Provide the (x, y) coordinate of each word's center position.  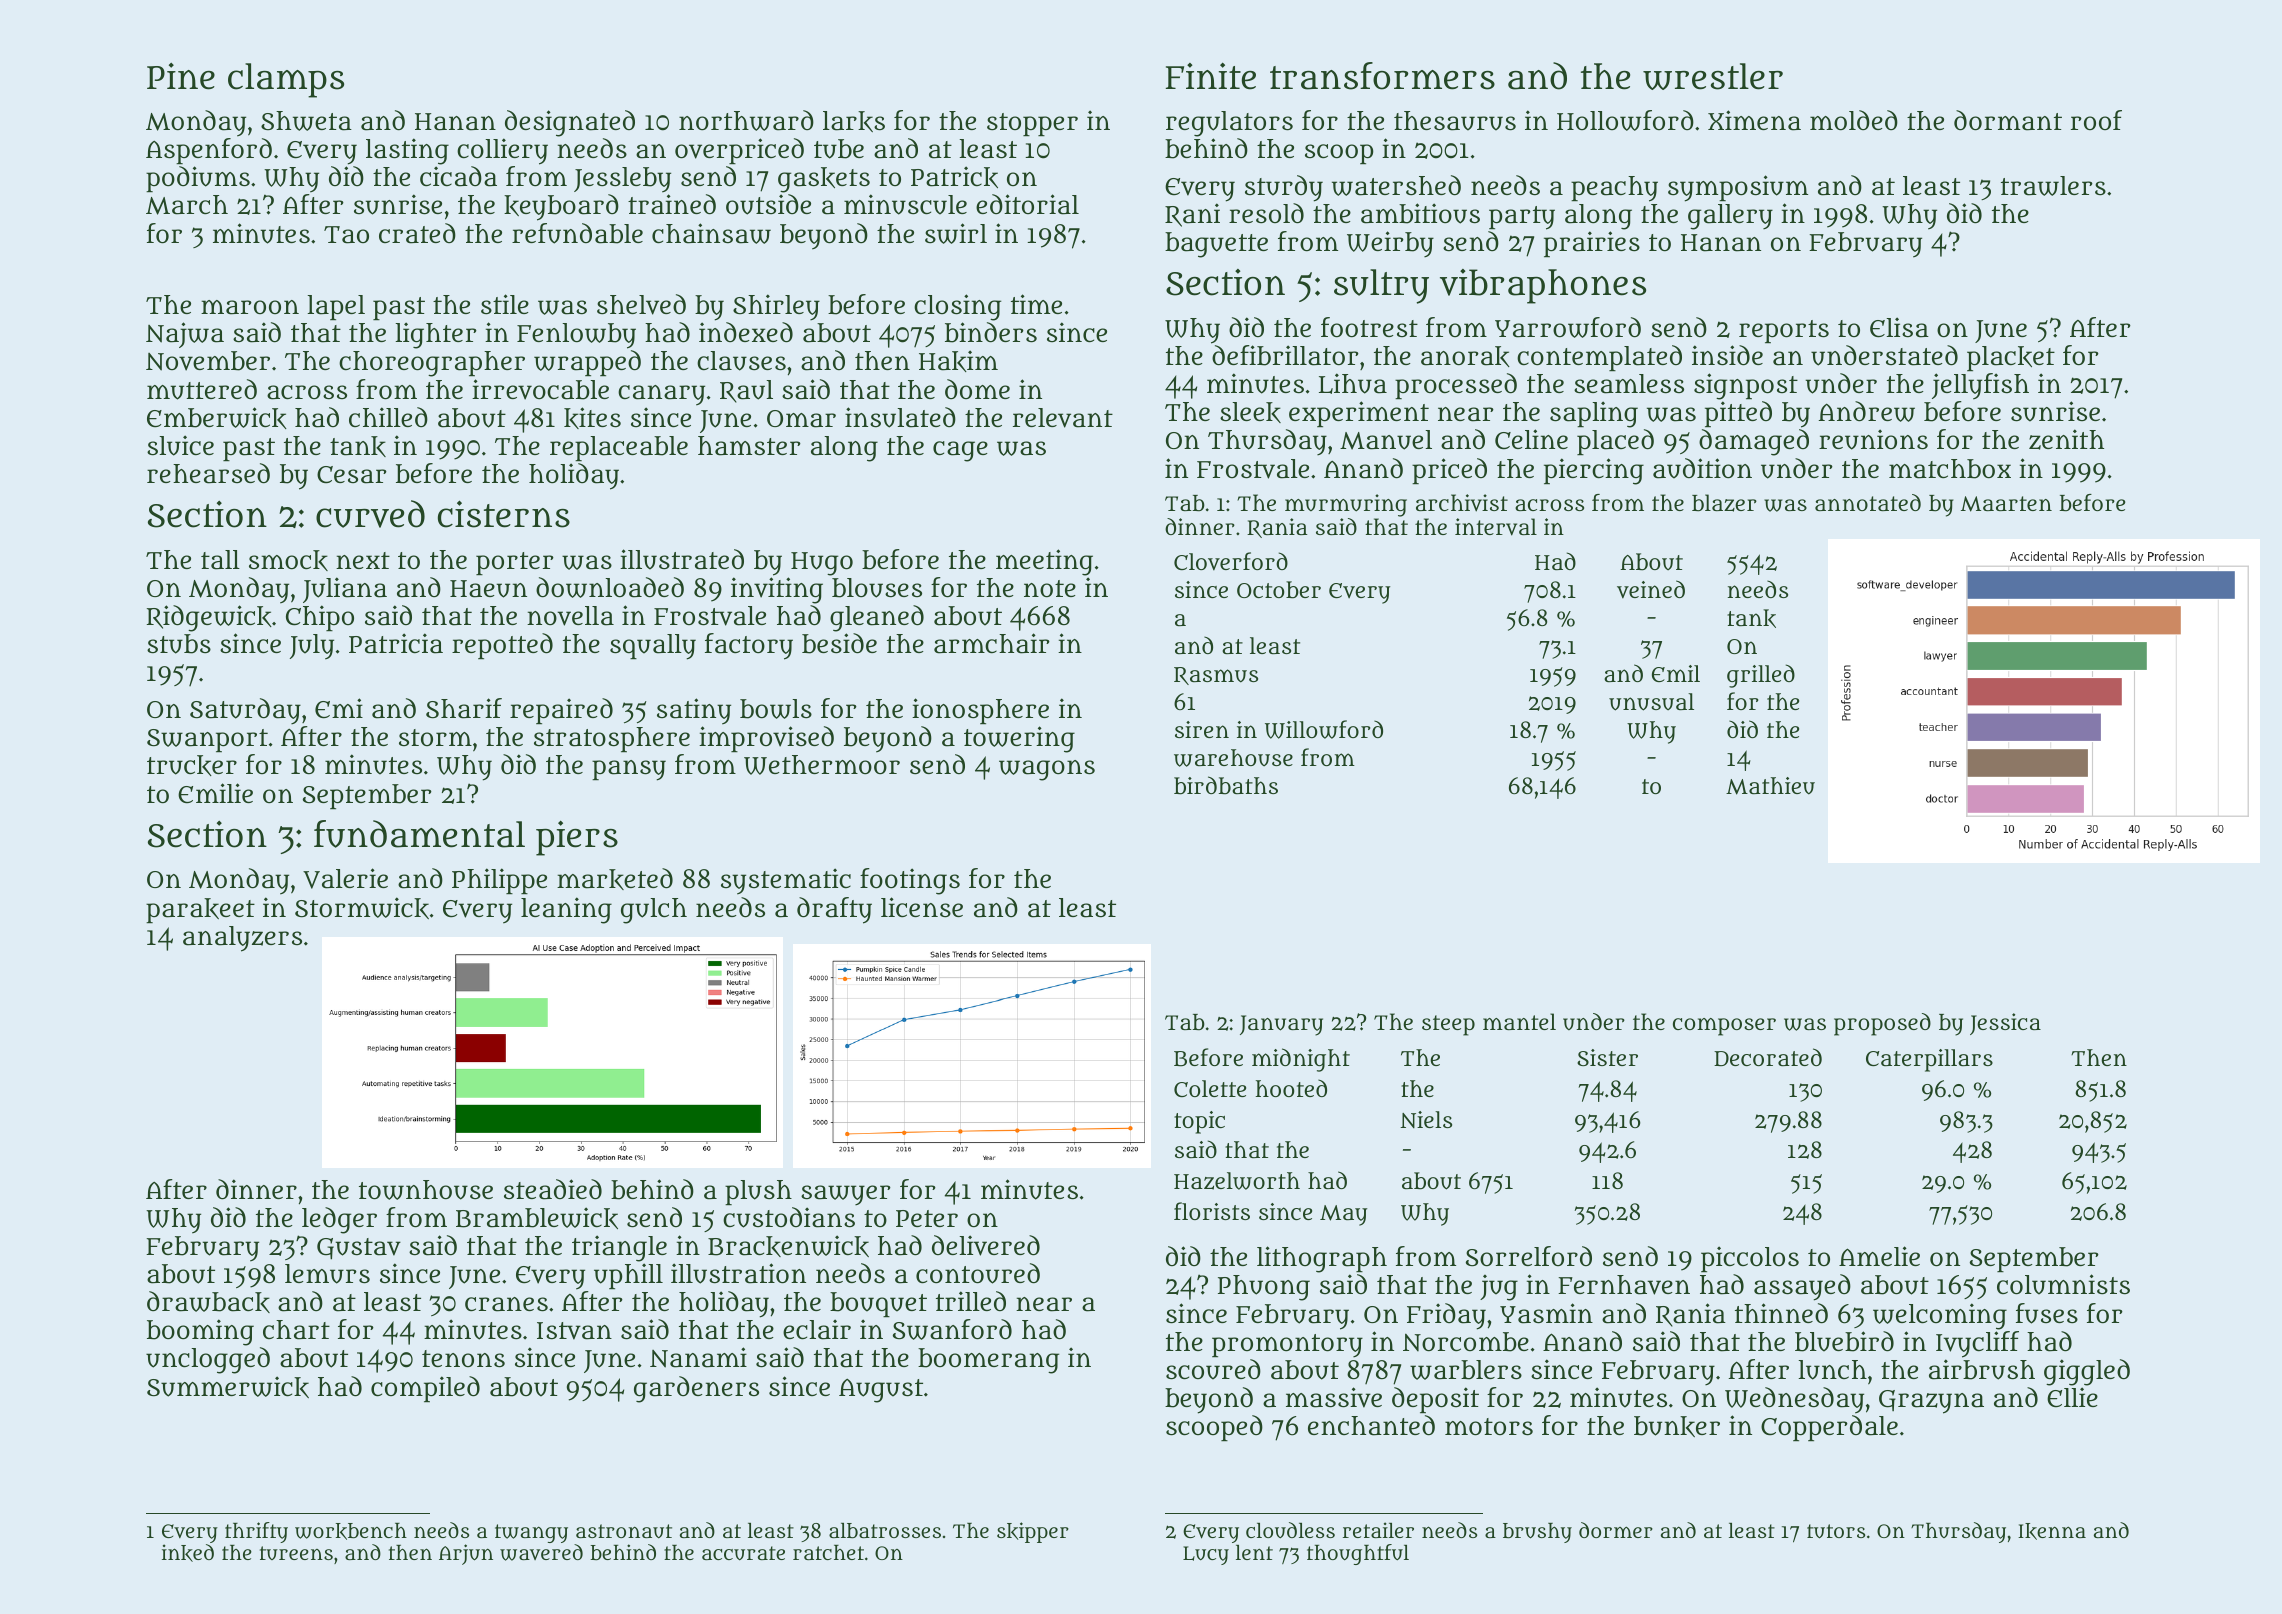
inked (188, 1553)
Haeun (488, 589)
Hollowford (1625, 120)
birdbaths (1226, 785)
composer (1724, 1027)
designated (570, 123)
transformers (1382, 76)
